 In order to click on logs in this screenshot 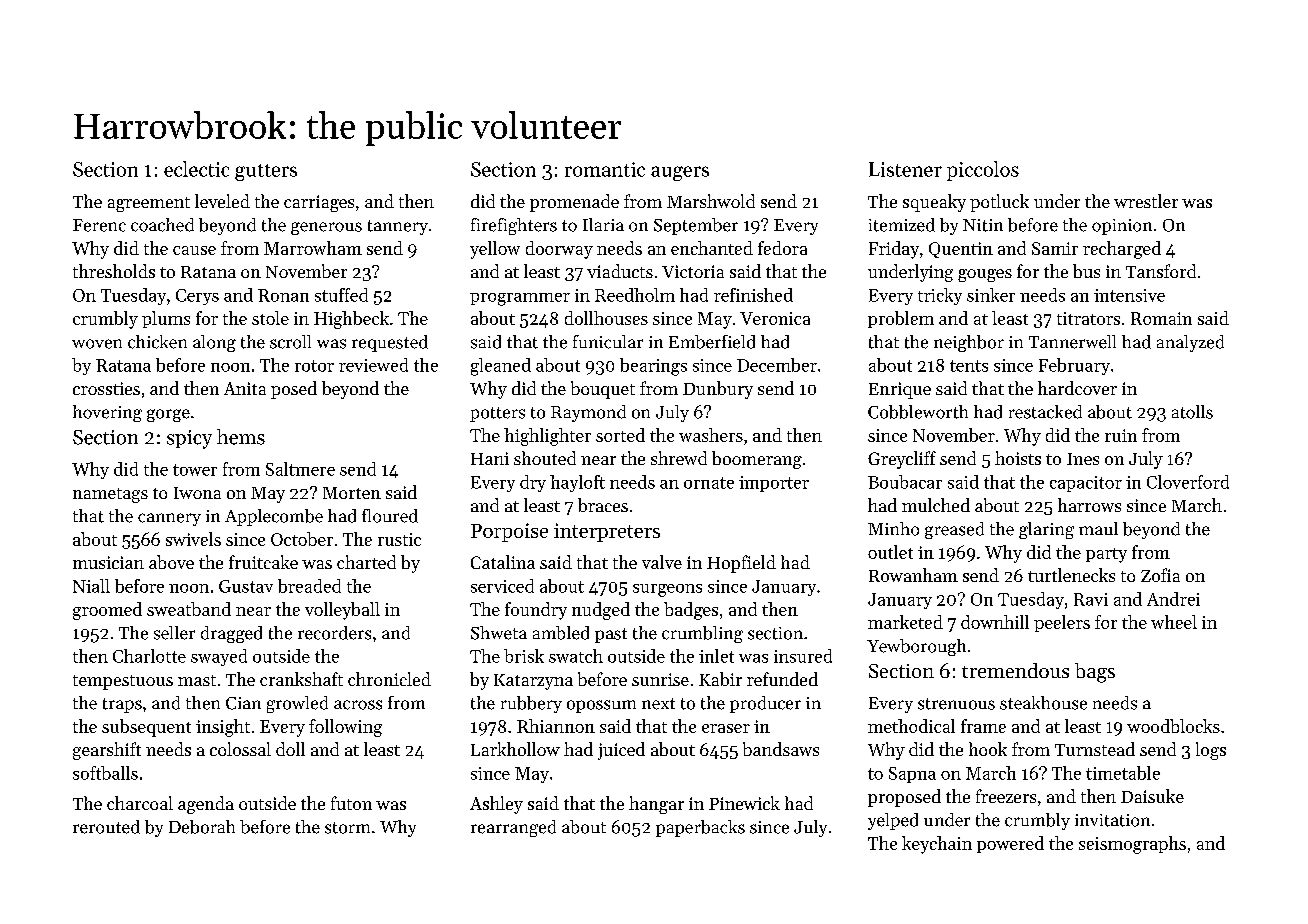, I will do `click(1211, 751)`.
